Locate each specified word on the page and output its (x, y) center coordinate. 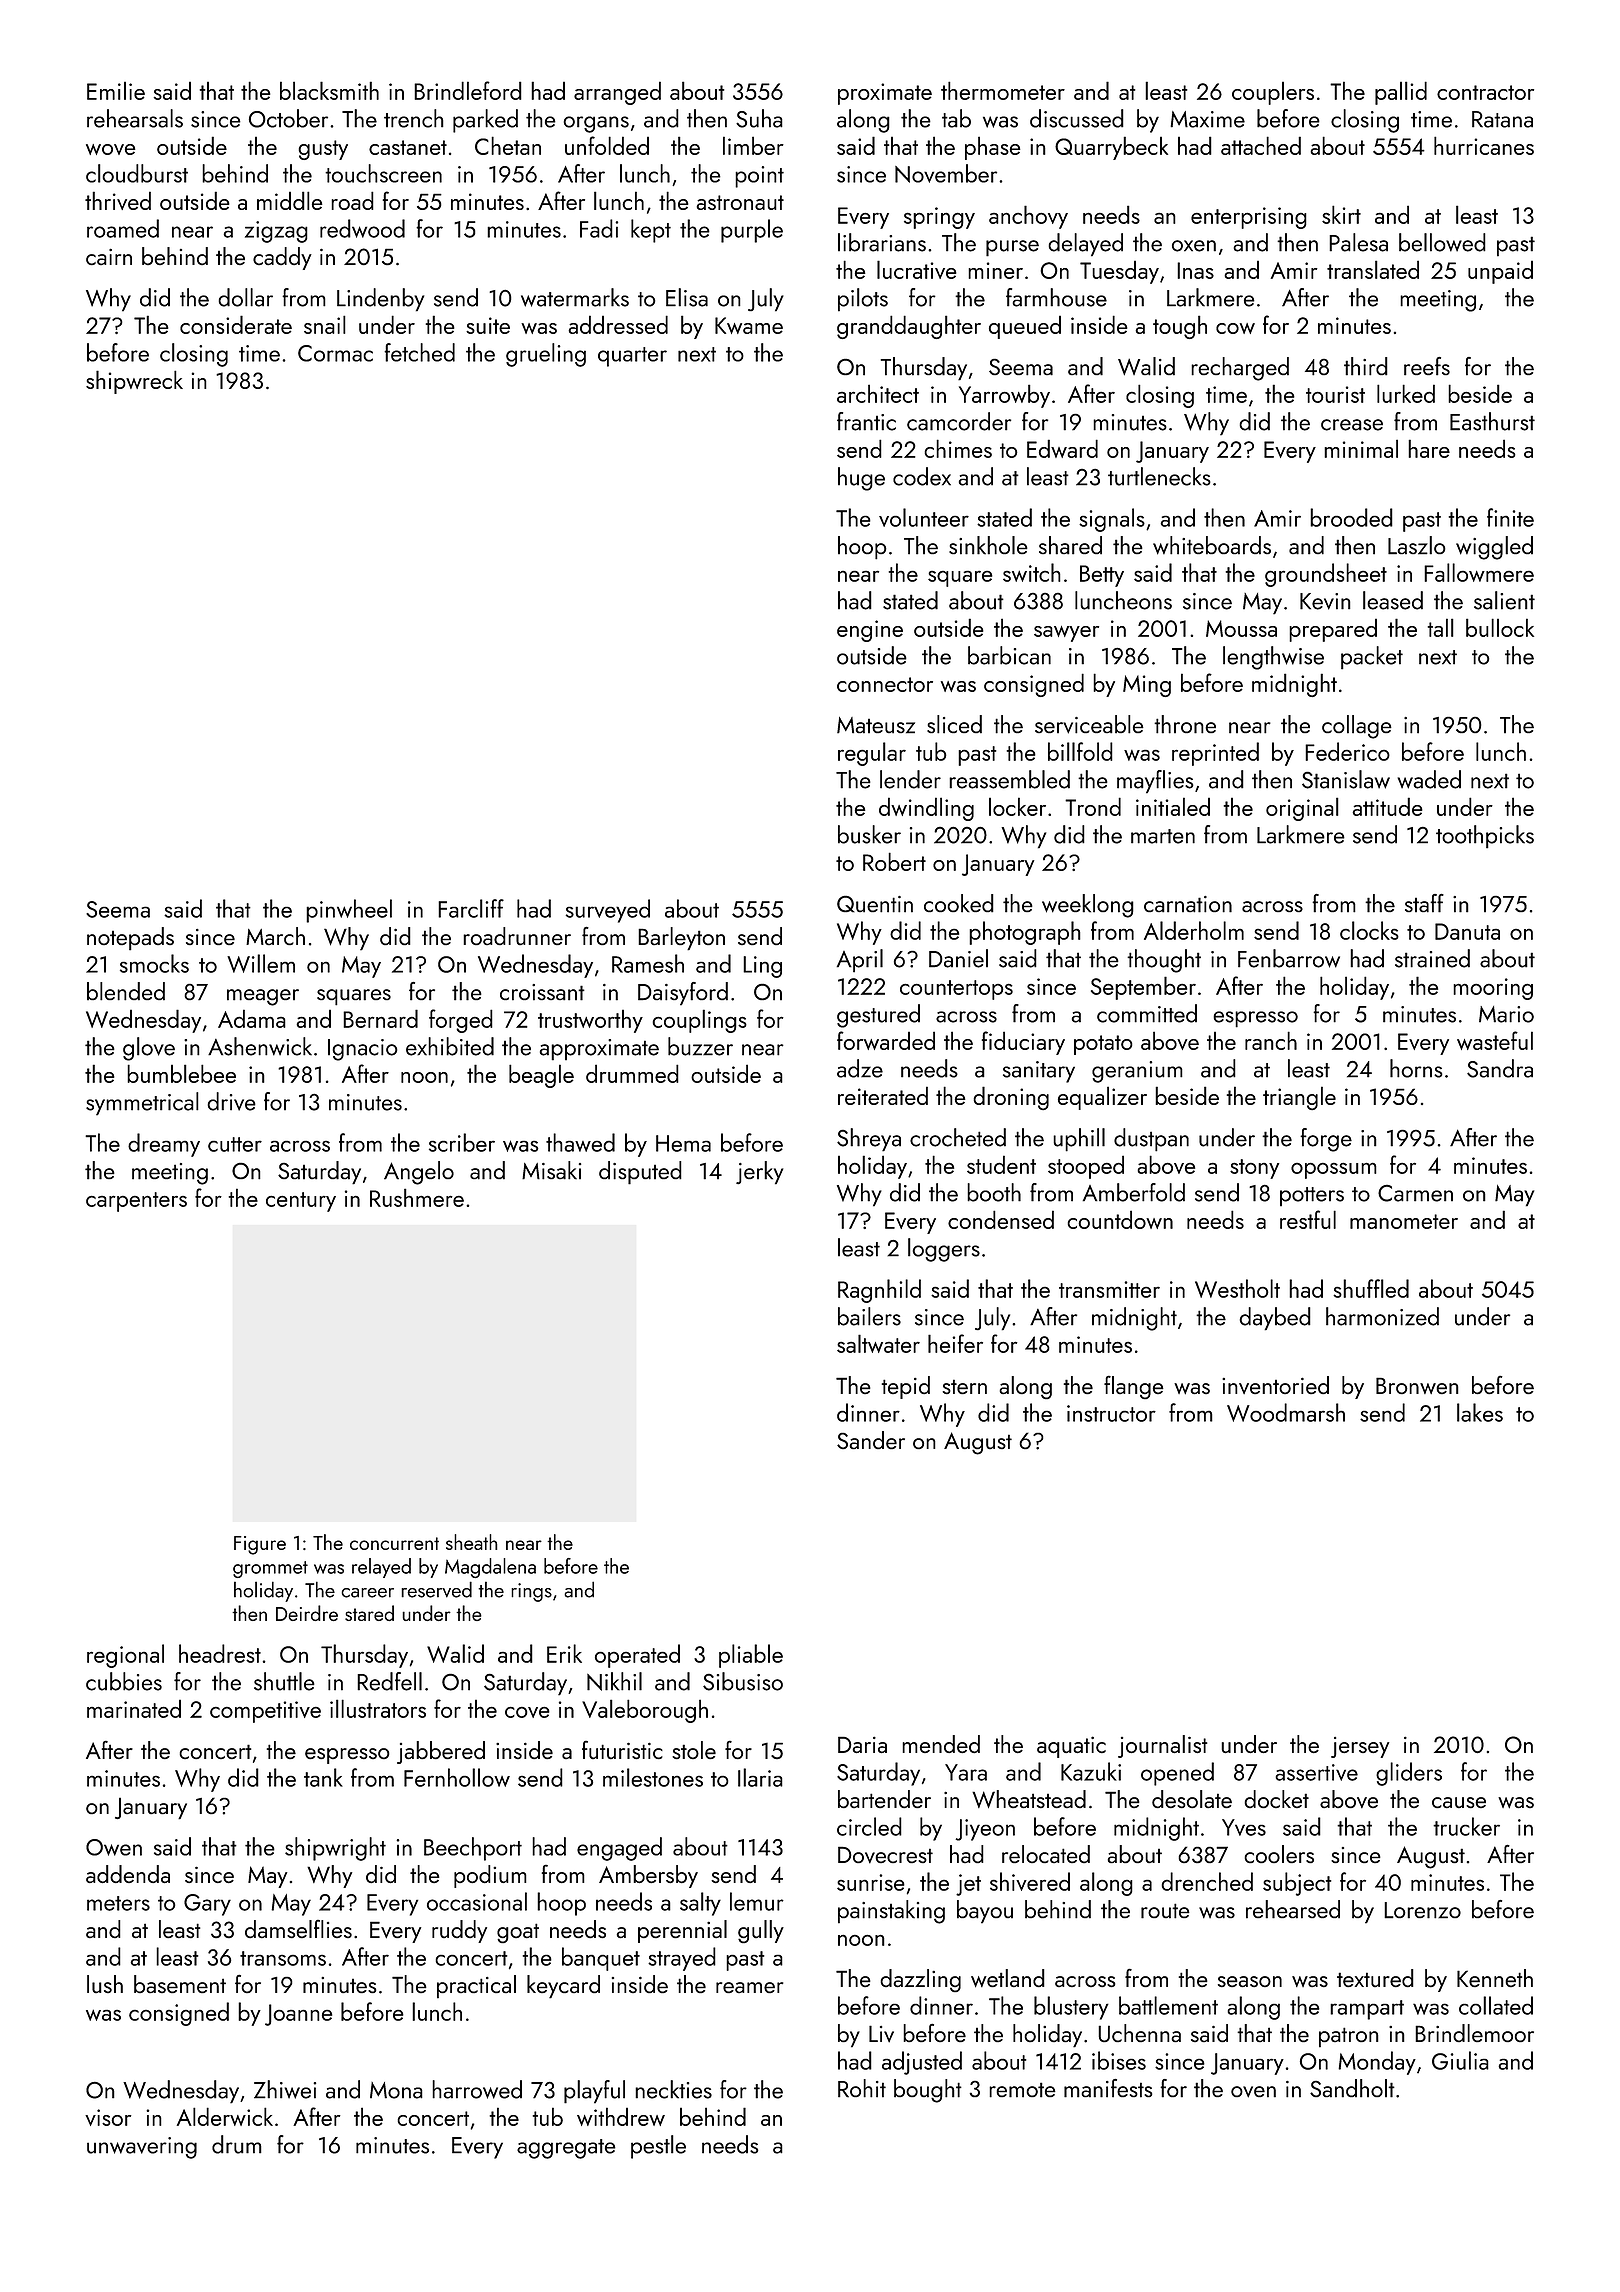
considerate (236, 324)
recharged (1240, 369)
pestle (658, 2147)
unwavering (142, 2148)
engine (870, 631)
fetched (419, 352)
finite (1510, 517)
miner (995, 270)
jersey (1360, 1747)
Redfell (389, 1681)
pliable (751, 1656)
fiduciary (1023, 1043)
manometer (1404, 1221)
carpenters (136, 1202)
